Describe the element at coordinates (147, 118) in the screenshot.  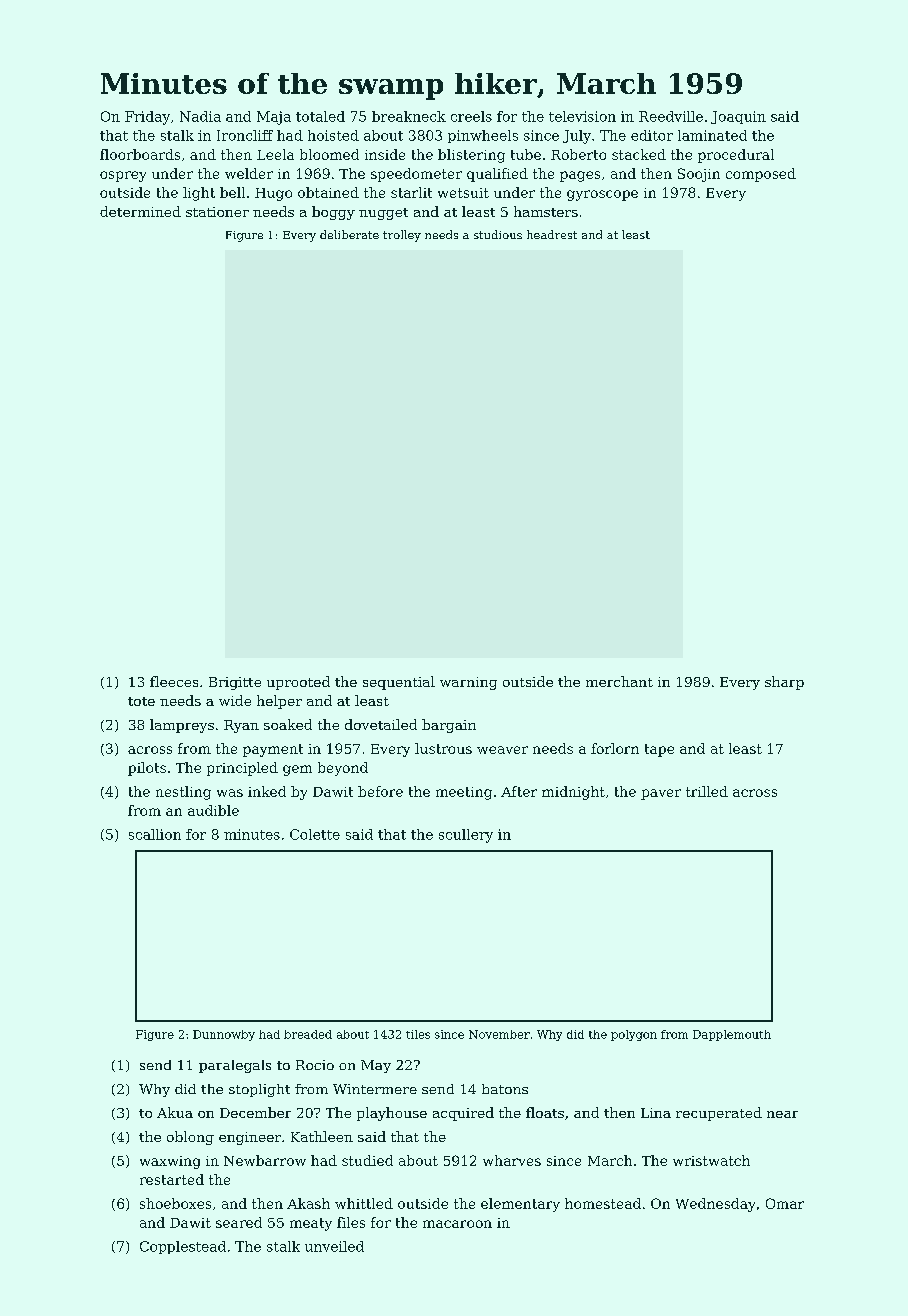
I see `Friday` at that location.
